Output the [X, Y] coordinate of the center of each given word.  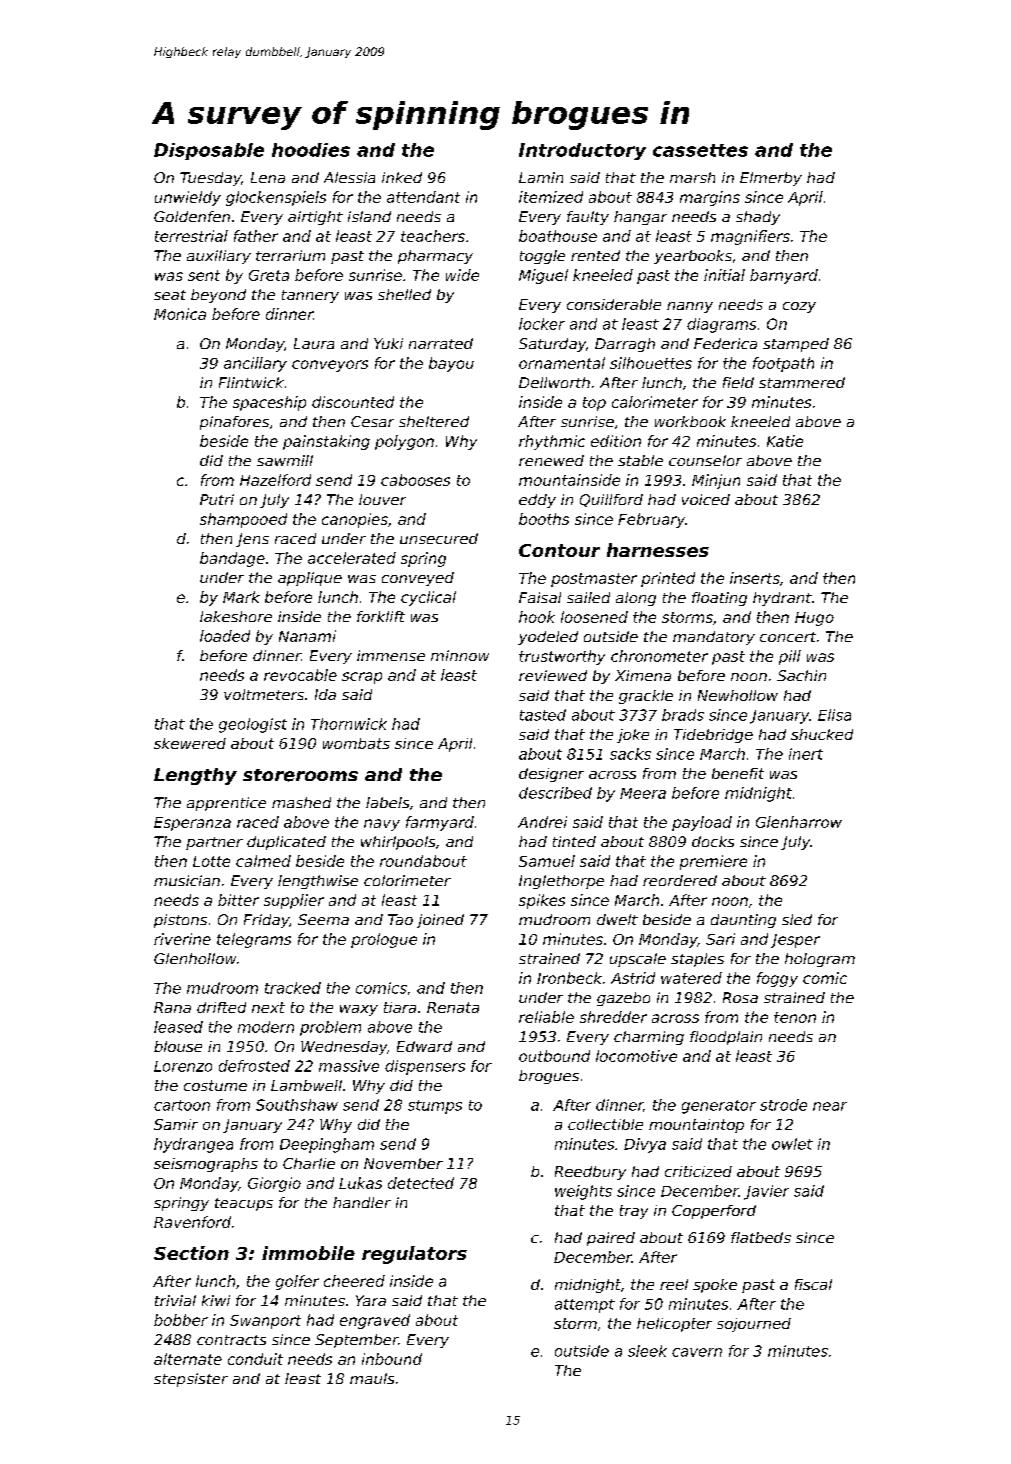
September [356, 1341]
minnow [460, 655]
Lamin [541, 177]
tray [634, 1212]
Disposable [209, 151]
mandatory [714, 638]
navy [382, 825]
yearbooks [693, 257]
